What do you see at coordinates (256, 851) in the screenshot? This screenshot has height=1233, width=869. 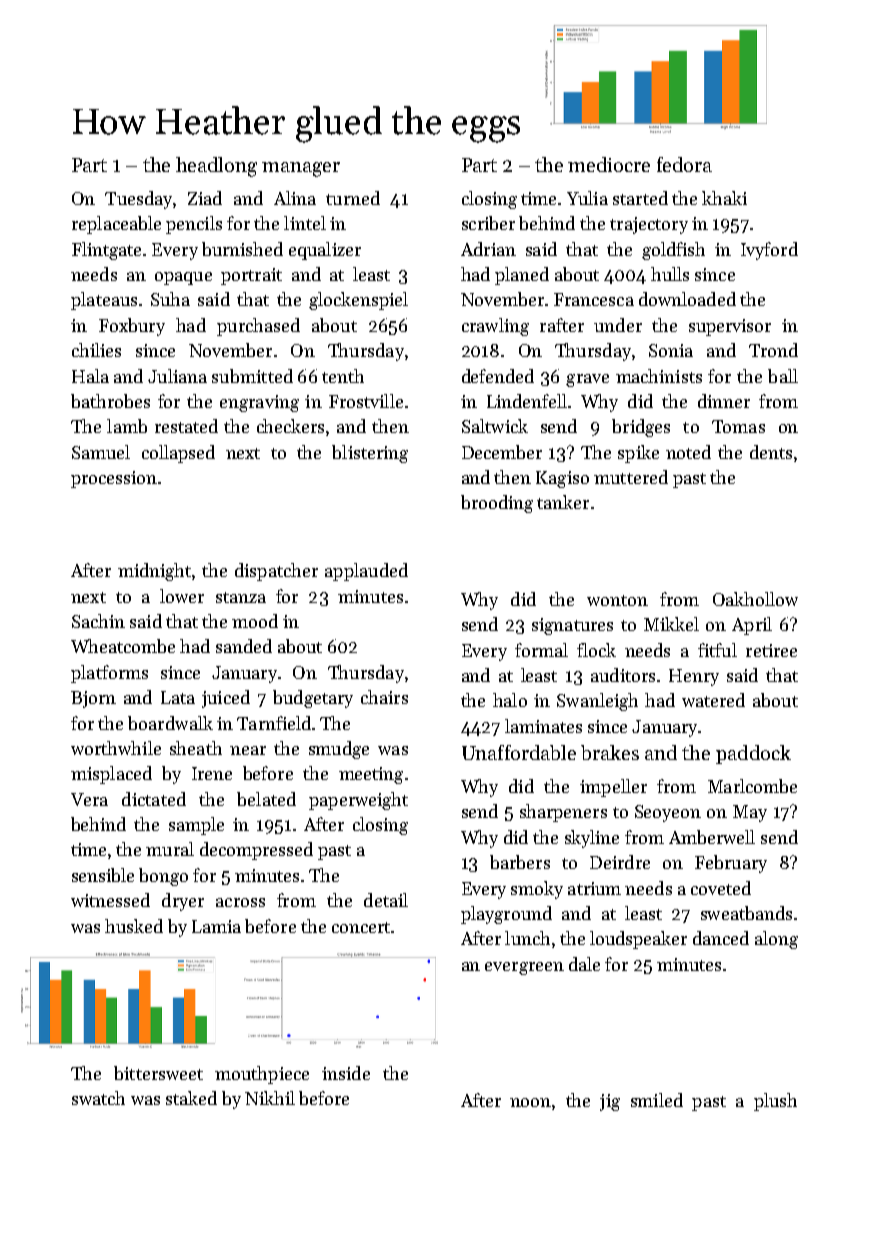 I see `decompressed` at bounding box center [256, 851].
